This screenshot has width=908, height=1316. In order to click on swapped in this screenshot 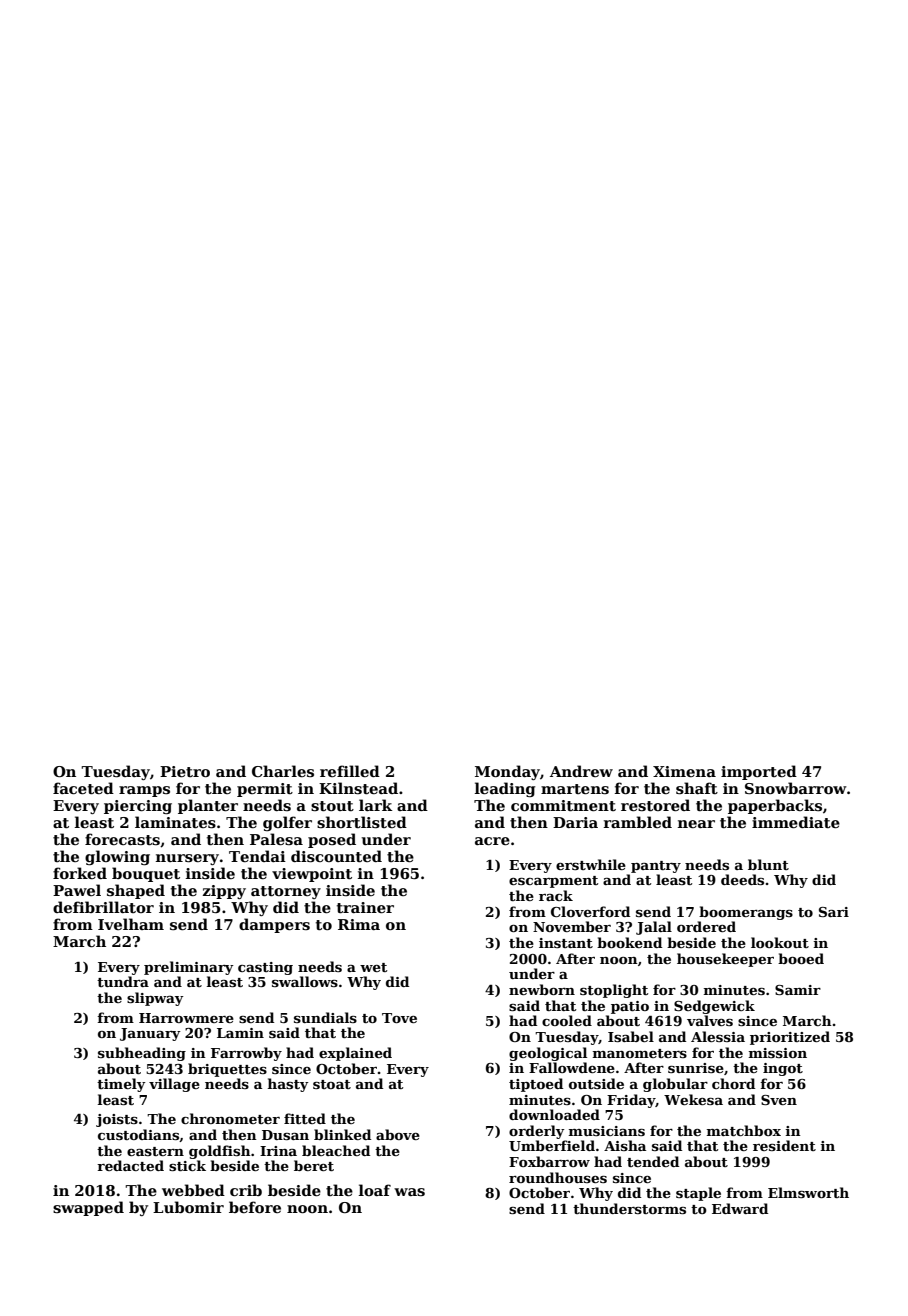, I will do `click(88, 1208)`.
